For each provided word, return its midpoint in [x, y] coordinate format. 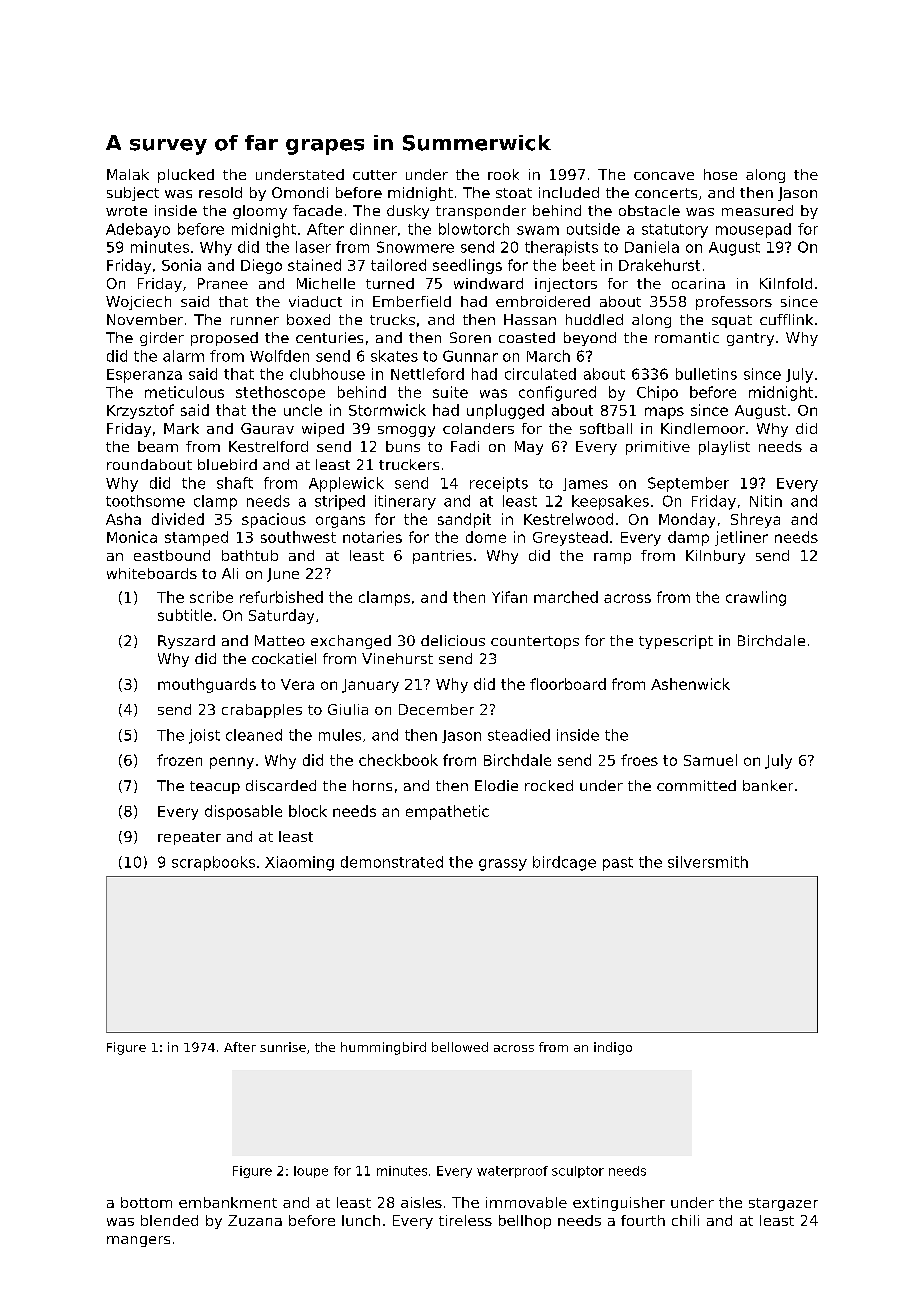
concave [664, 176]
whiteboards [152, 573]
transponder [481, 212]
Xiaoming [299, 863]
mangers [138, 1241]
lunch [361, 1220]
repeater [189, 838]
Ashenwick [690, 684]
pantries [442, 557]
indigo [613, 1048]
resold [220, 192]
